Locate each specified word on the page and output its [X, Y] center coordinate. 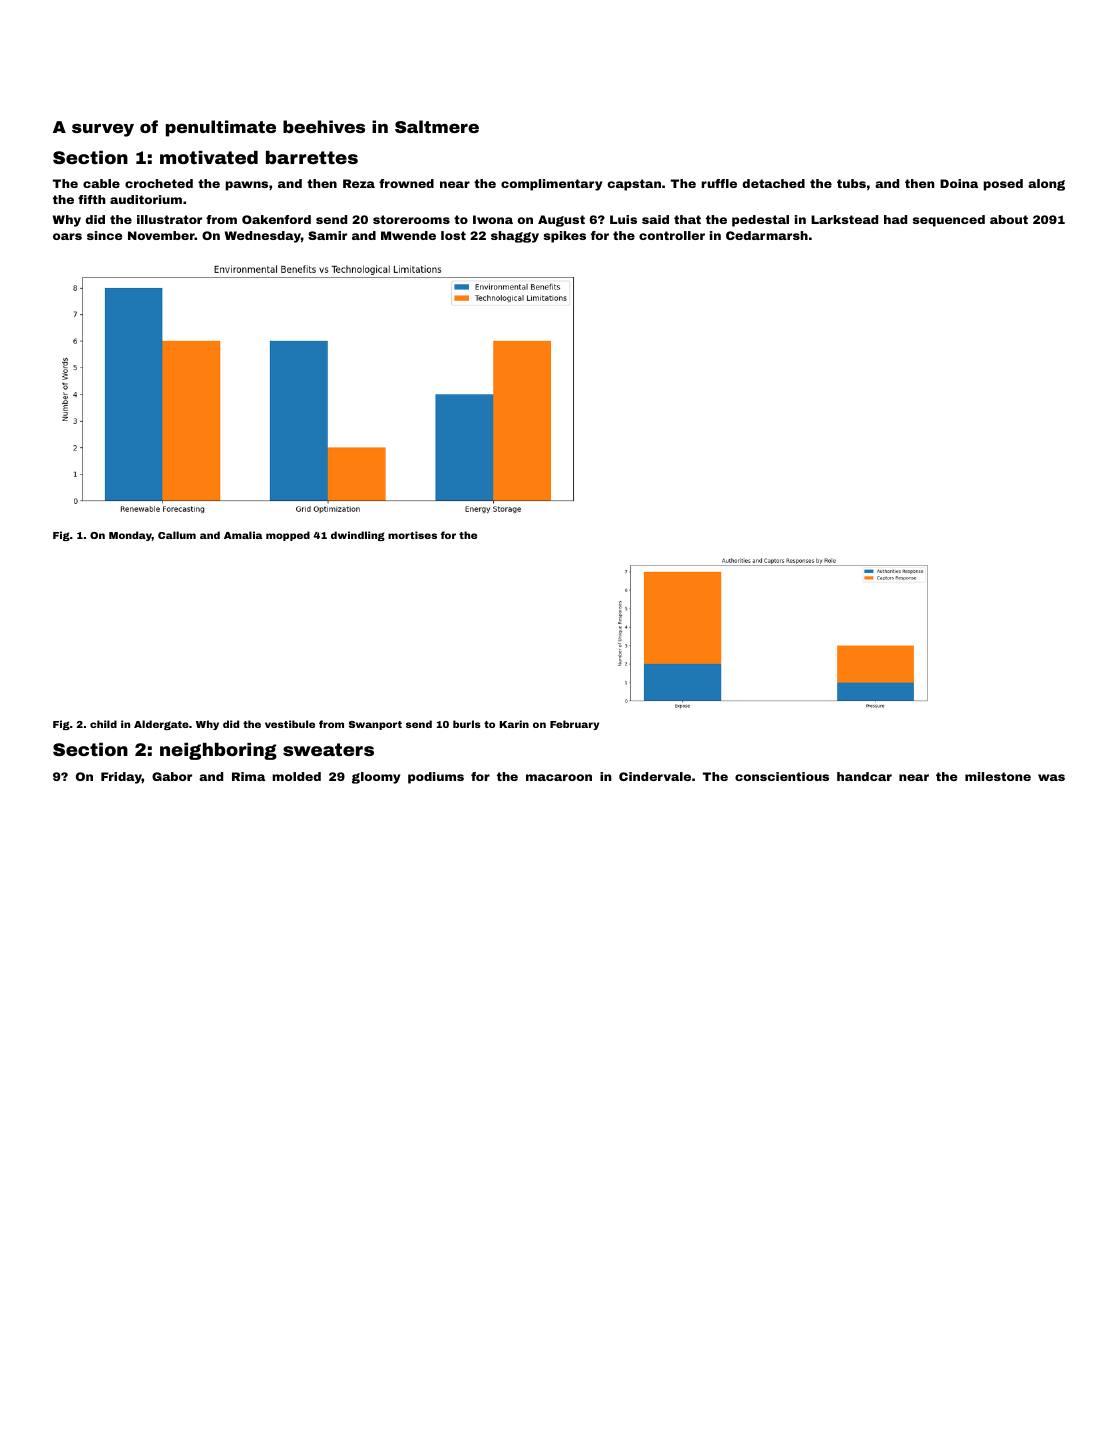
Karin [514, 724]
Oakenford [276, 219]
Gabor [172, 776]
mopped [288, 536]
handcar [864, 776]
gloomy [376, 778]
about [1009, 219]
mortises [412, 535]
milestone [998, 776]
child [103, 724]
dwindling [358, 536]
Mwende [408, 235]
